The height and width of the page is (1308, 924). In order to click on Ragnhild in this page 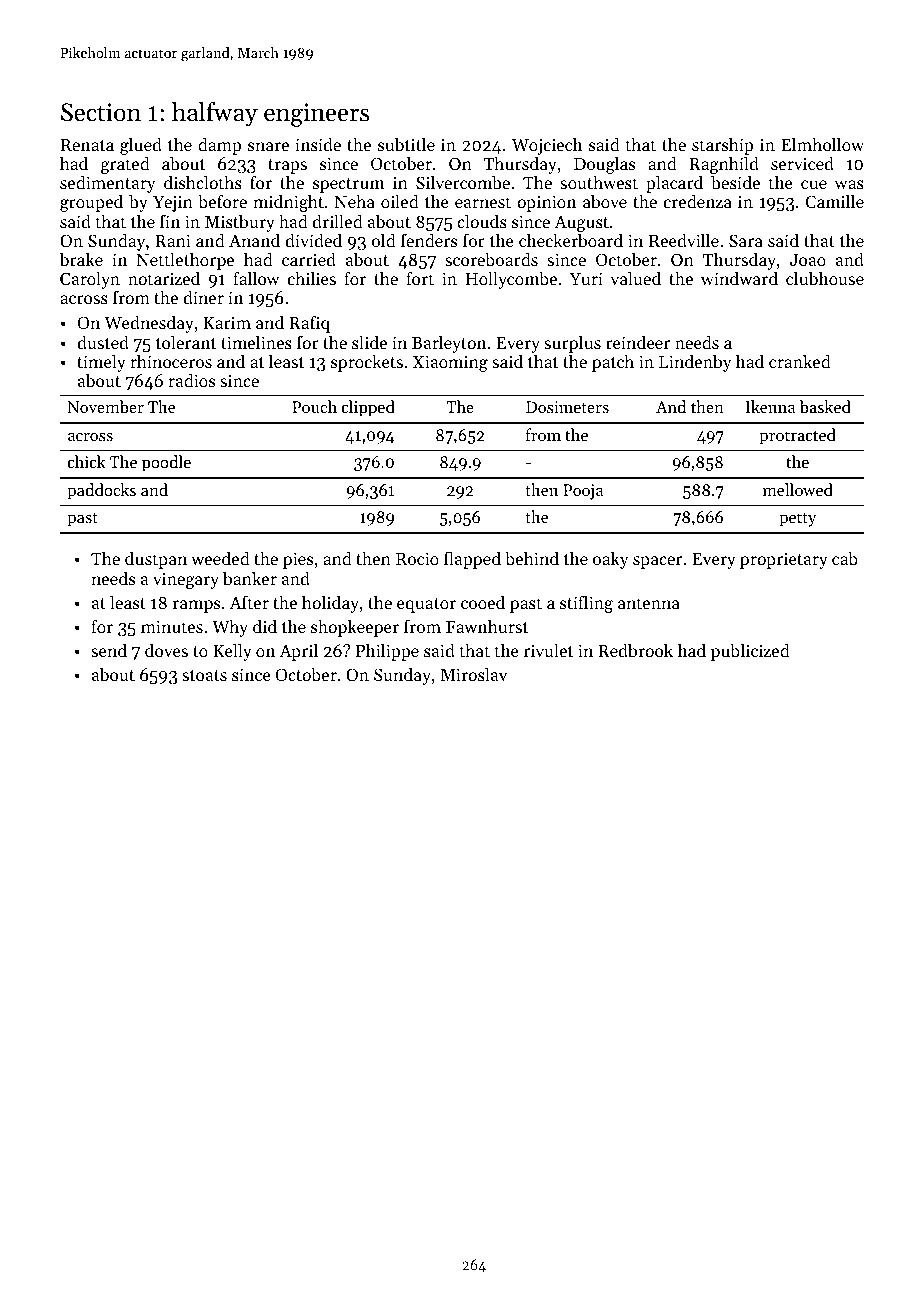, I will do `click(724, 165)`.
